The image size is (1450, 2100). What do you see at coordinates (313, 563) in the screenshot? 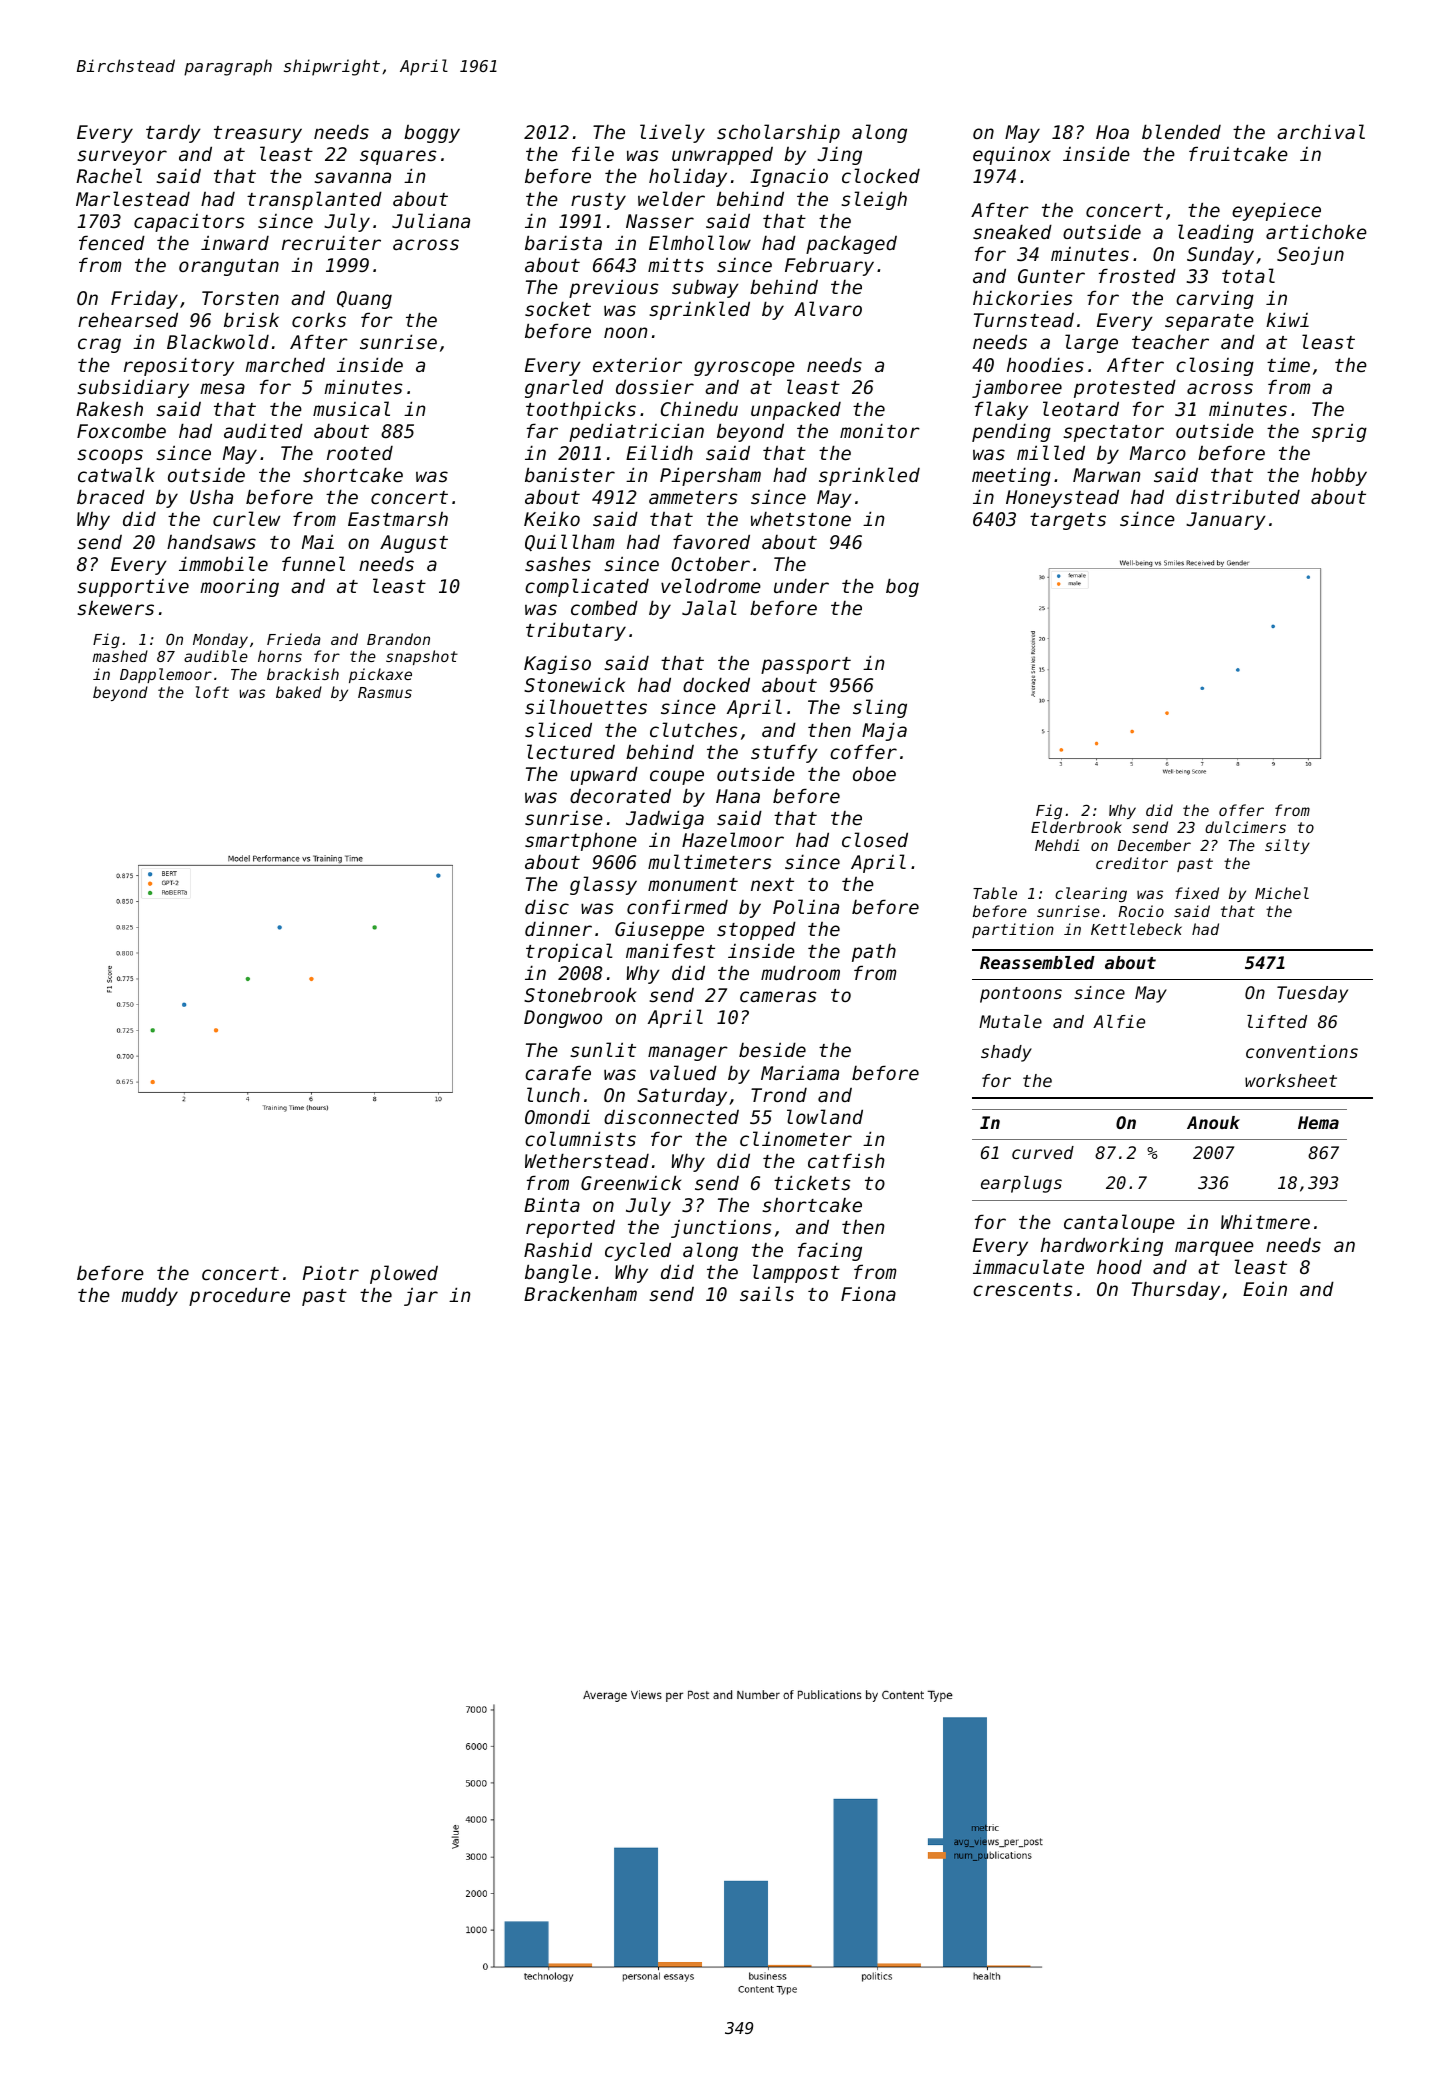
I see `funnel` at bounding box center [313, 563].
